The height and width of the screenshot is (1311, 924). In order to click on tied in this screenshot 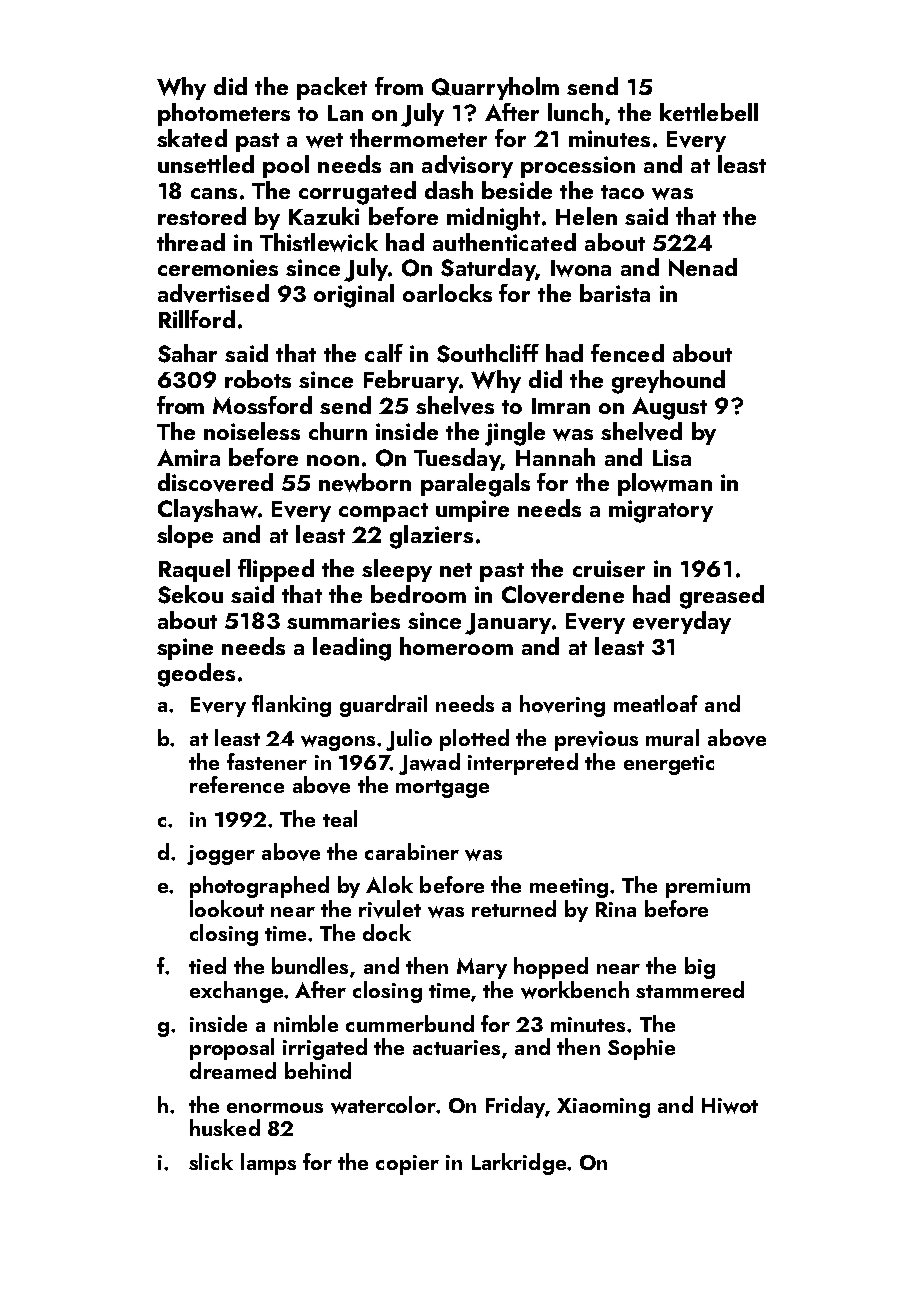, I will do `click(207, 965)`.
